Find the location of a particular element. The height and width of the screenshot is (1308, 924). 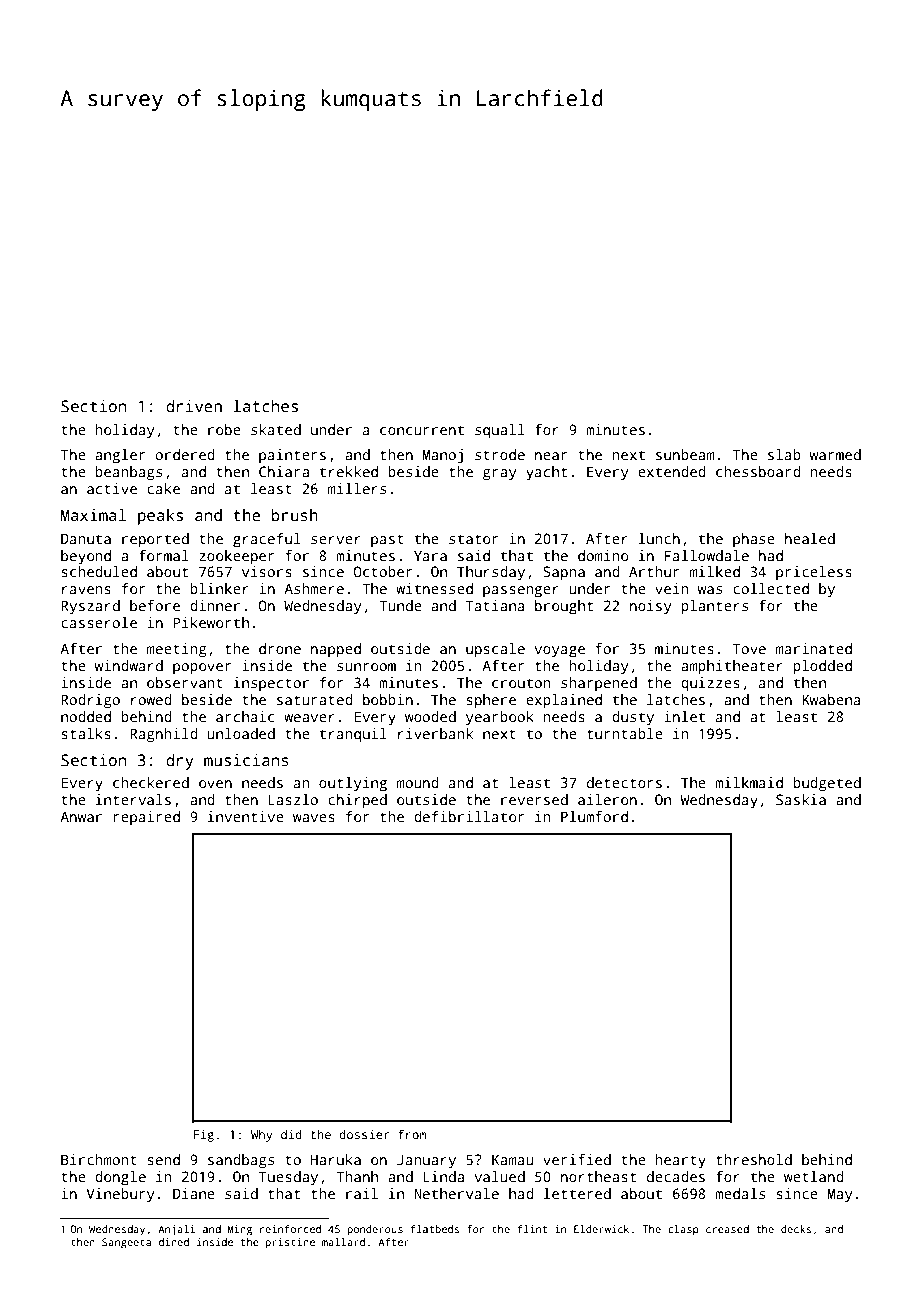

angler is located at coordinates (120, 456).
